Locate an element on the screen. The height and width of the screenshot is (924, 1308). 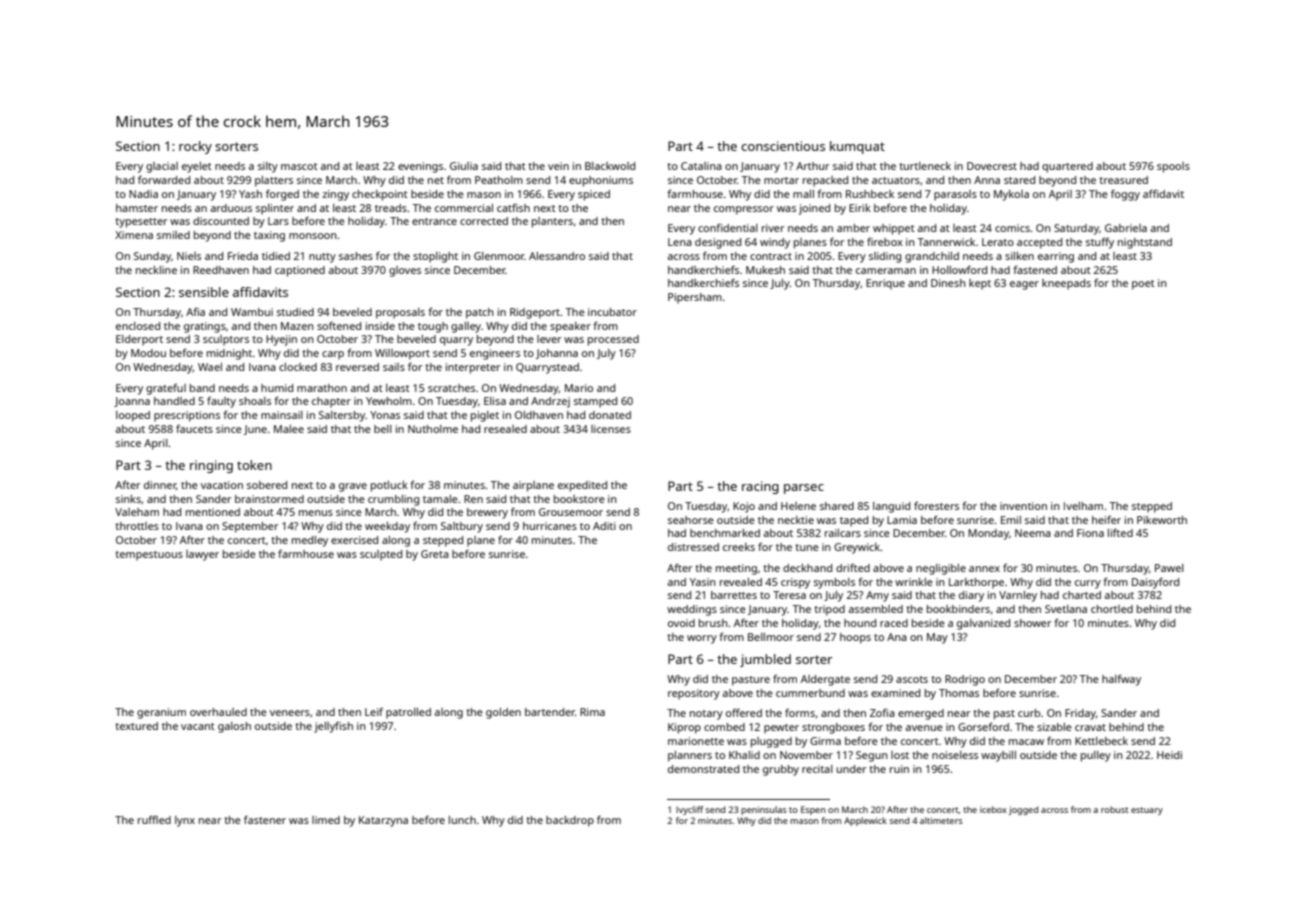
stamped is located at coordinates (595, 402).
